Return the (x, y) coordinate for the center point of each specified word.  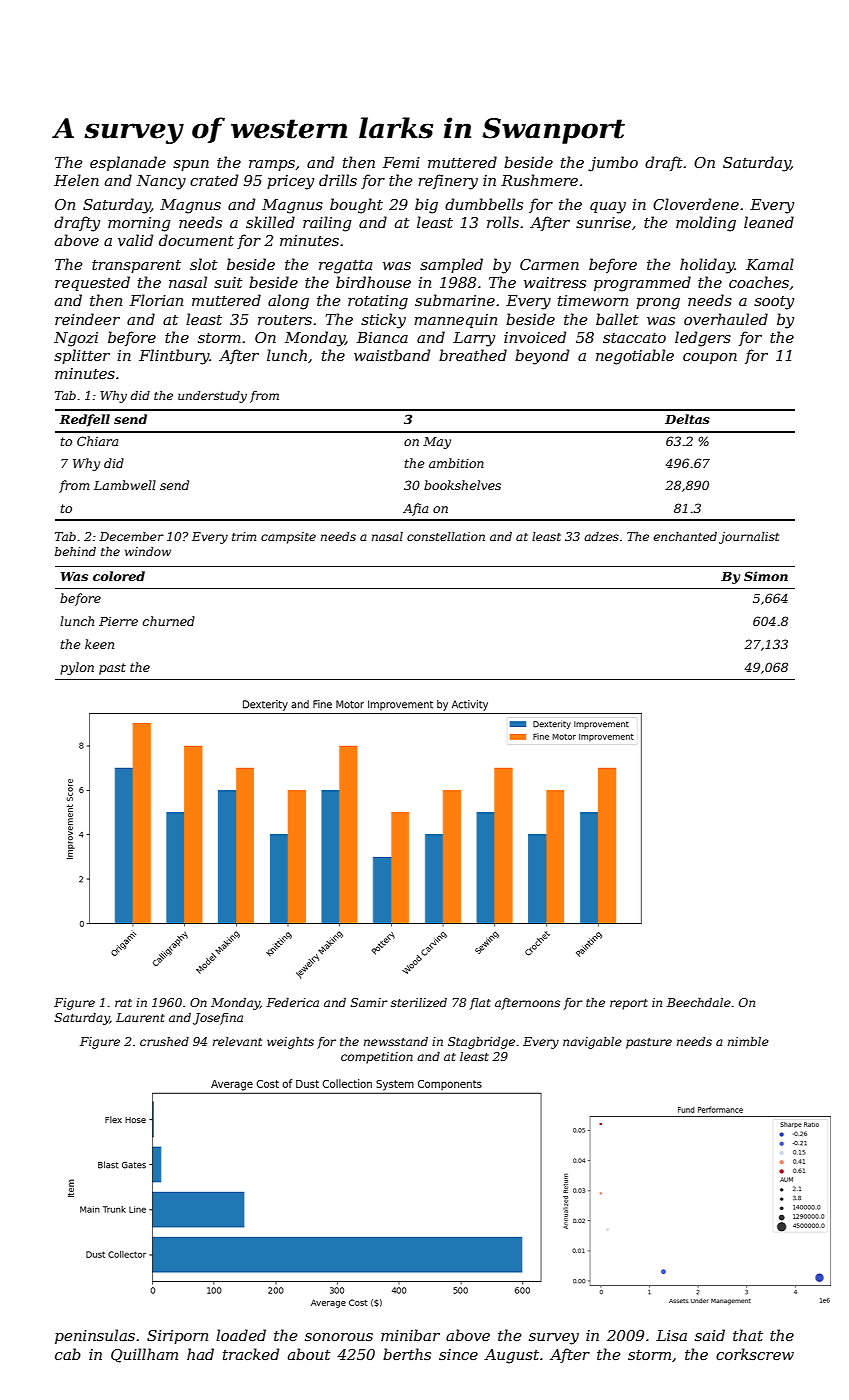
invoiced (535, 337)
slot (204, 264)
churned (169, 621)
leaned (769, 222)
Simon (766, 576)
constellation (446, 536)
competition (377, 1058)
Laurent (140, 1017)
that (748, 1335)
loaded (241, 1335)
